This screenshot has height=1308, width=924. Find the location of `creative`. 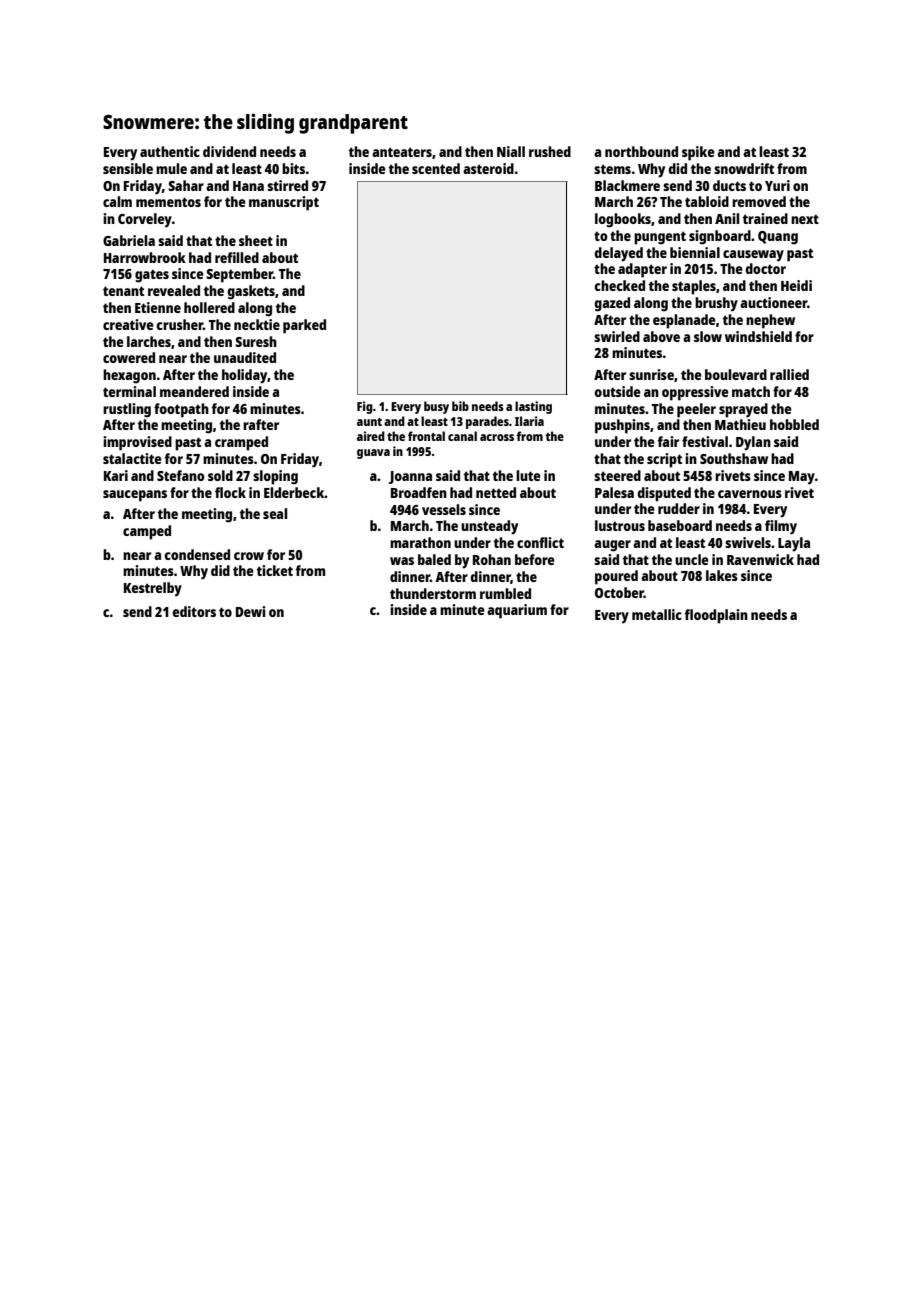

creative is located at coordinates (128, 324).
